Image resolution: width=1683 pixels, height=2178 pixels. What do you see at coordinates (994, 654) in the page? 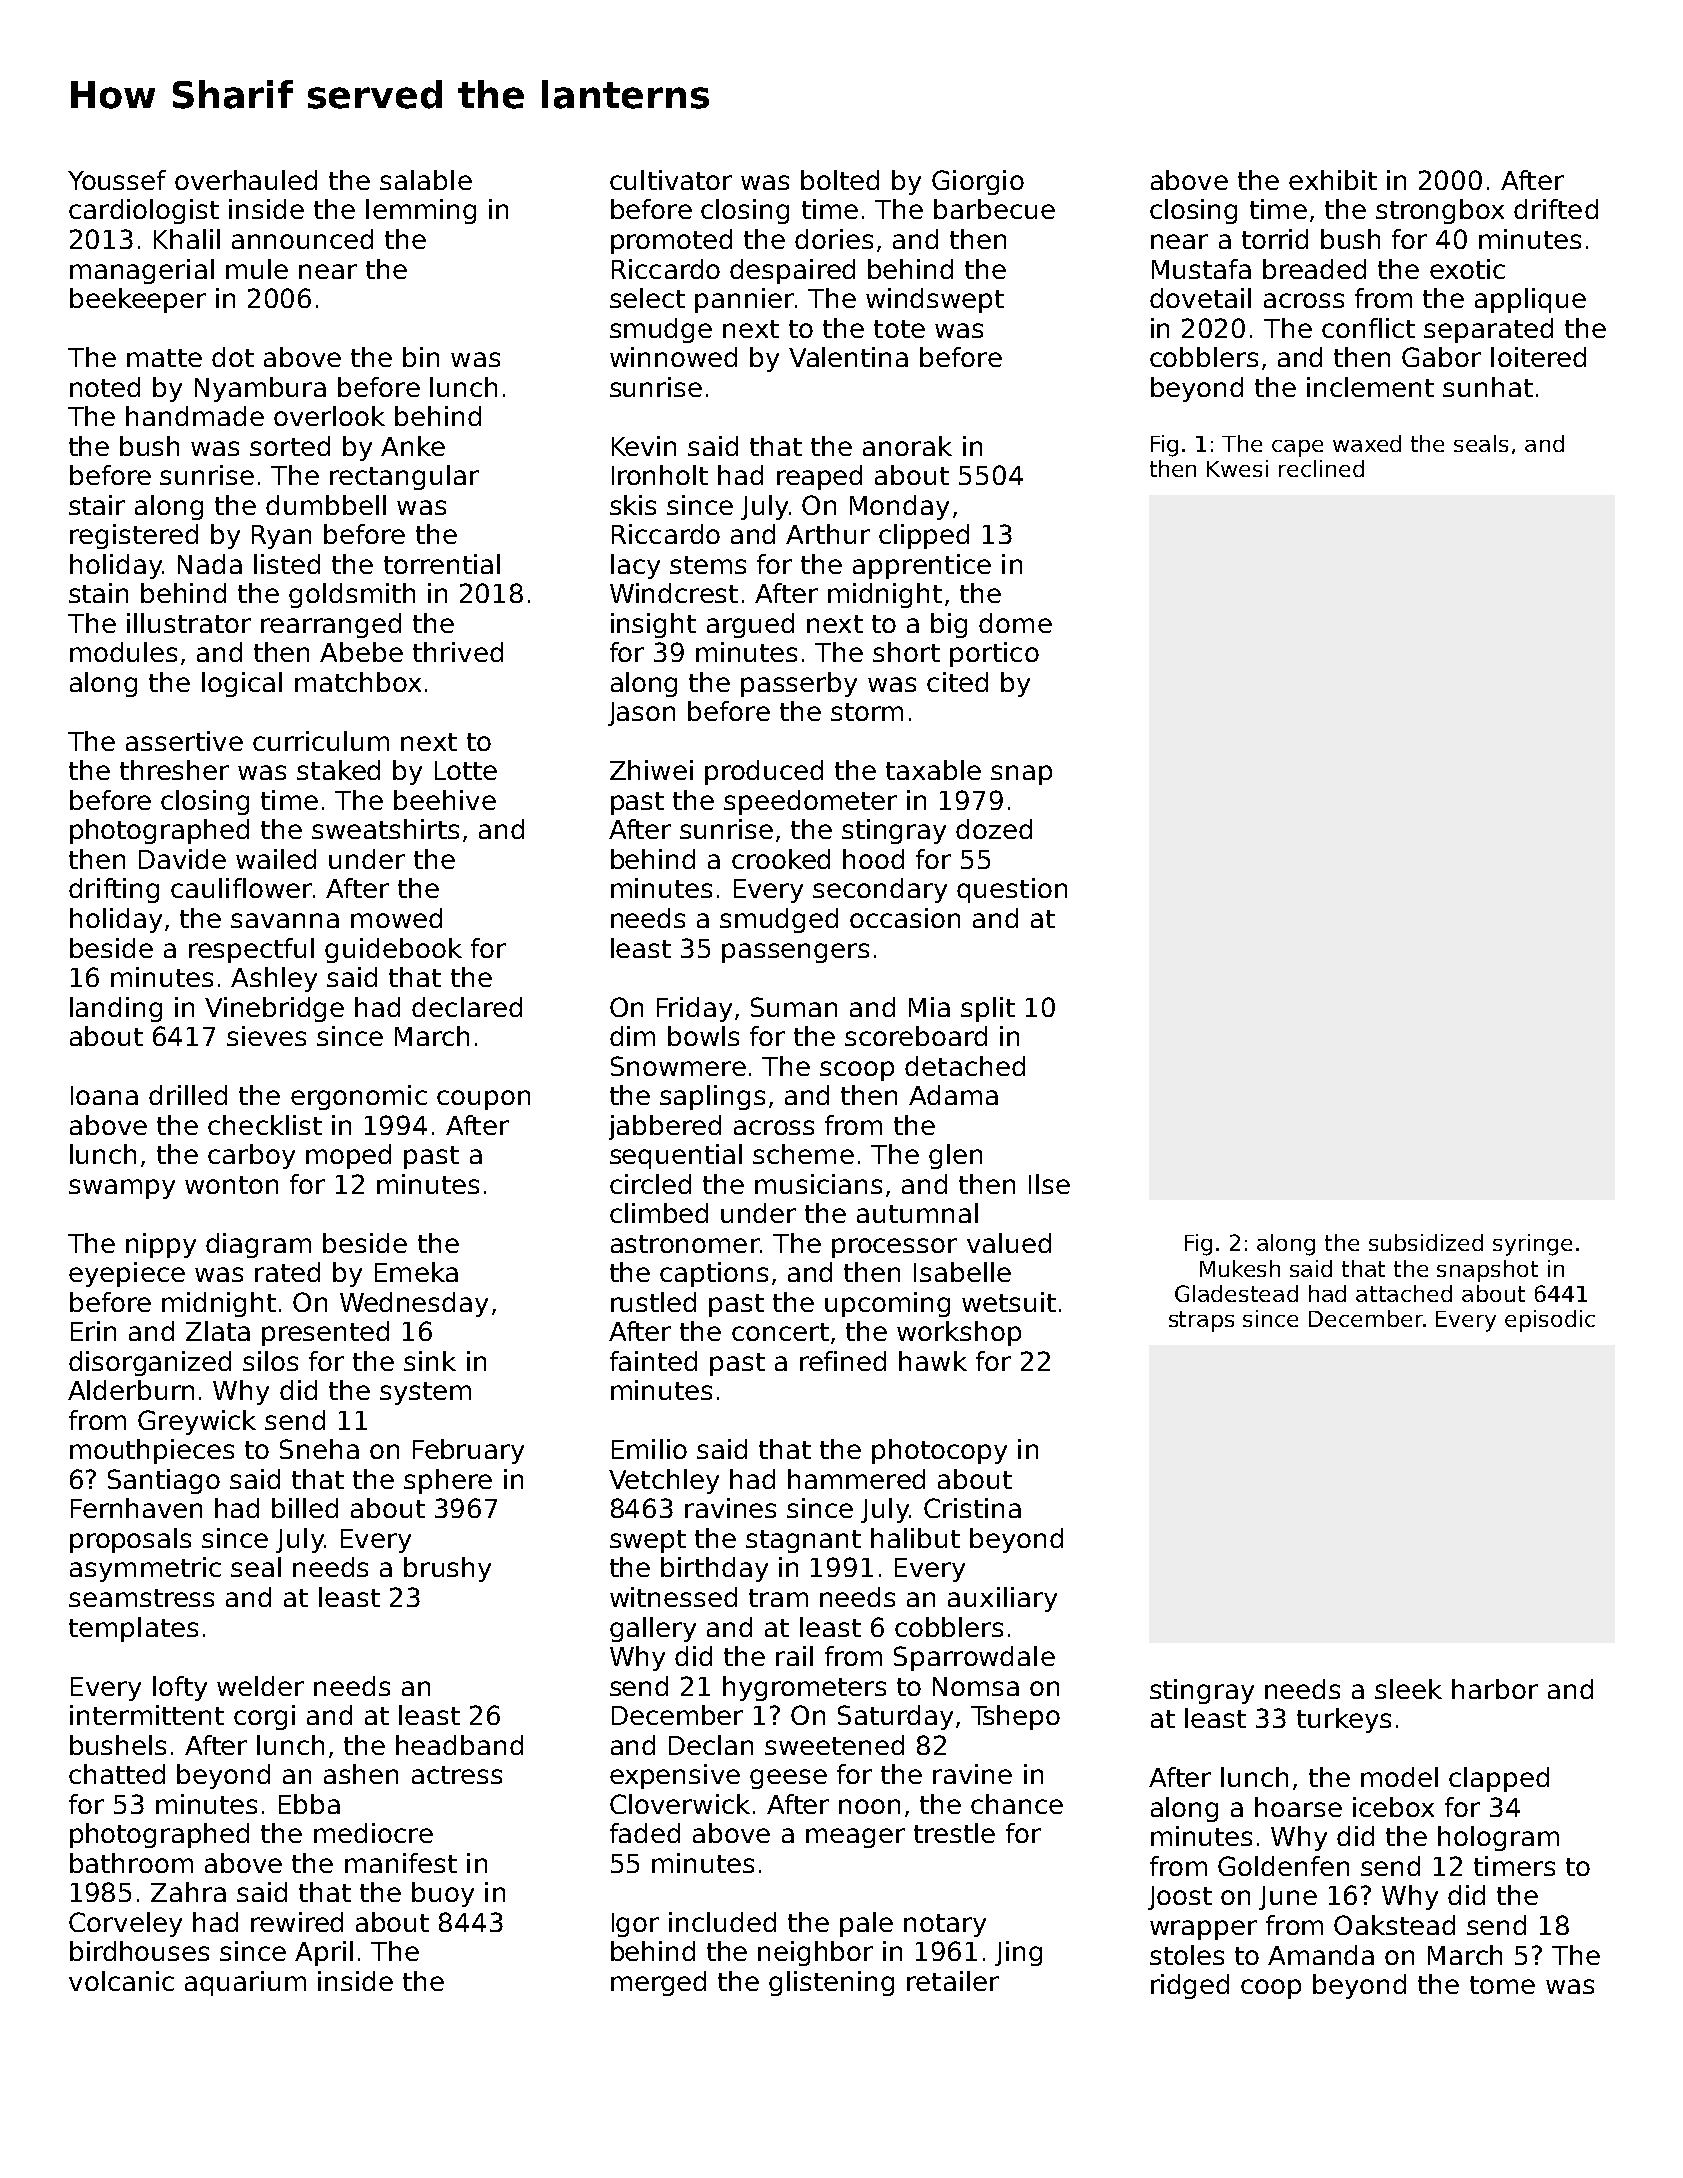
I see `portico` at bounding box center [994, 654].
